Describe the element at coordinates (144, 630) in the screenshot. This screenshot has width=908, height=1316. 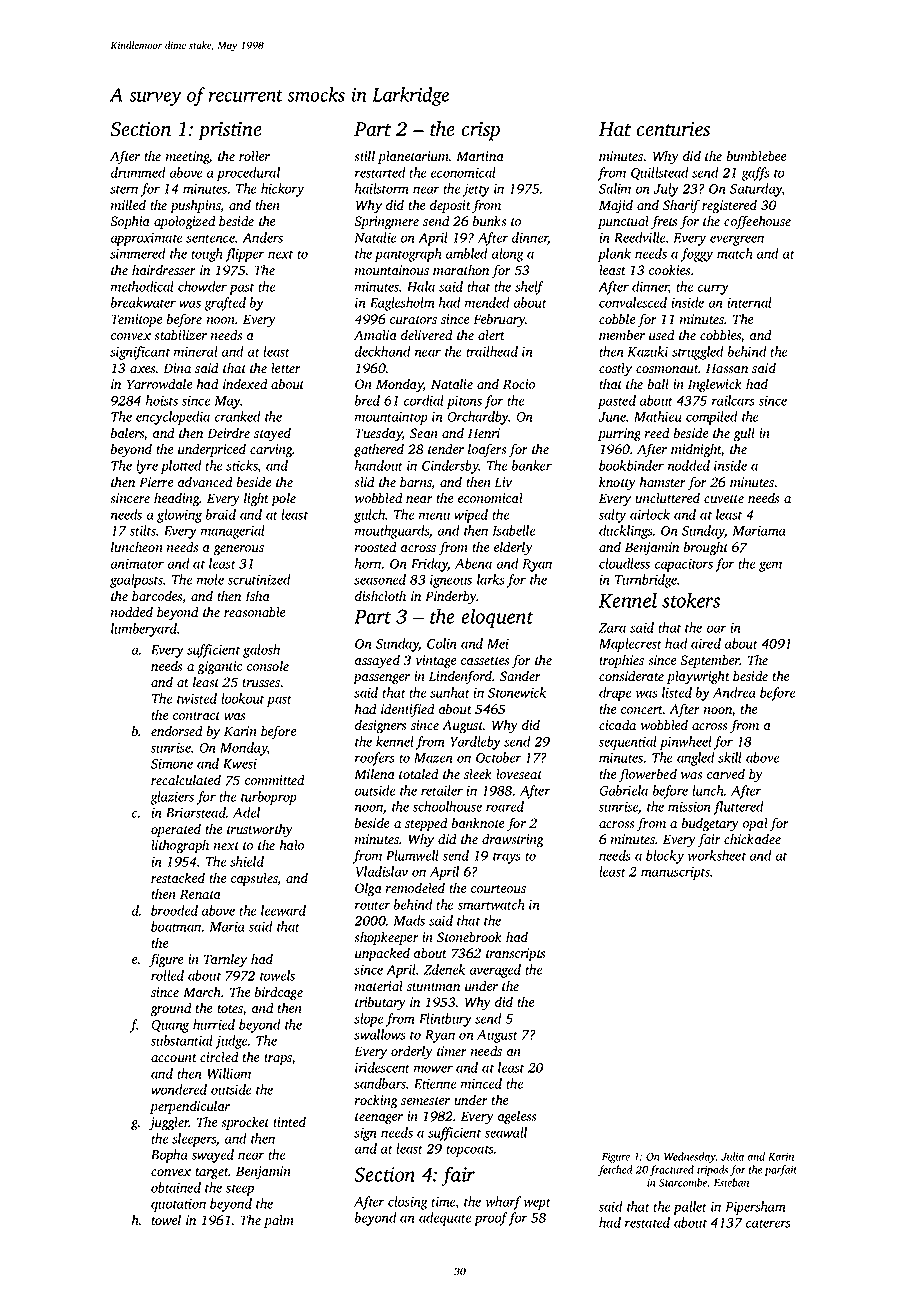
I see `lumberyard` at that location.
